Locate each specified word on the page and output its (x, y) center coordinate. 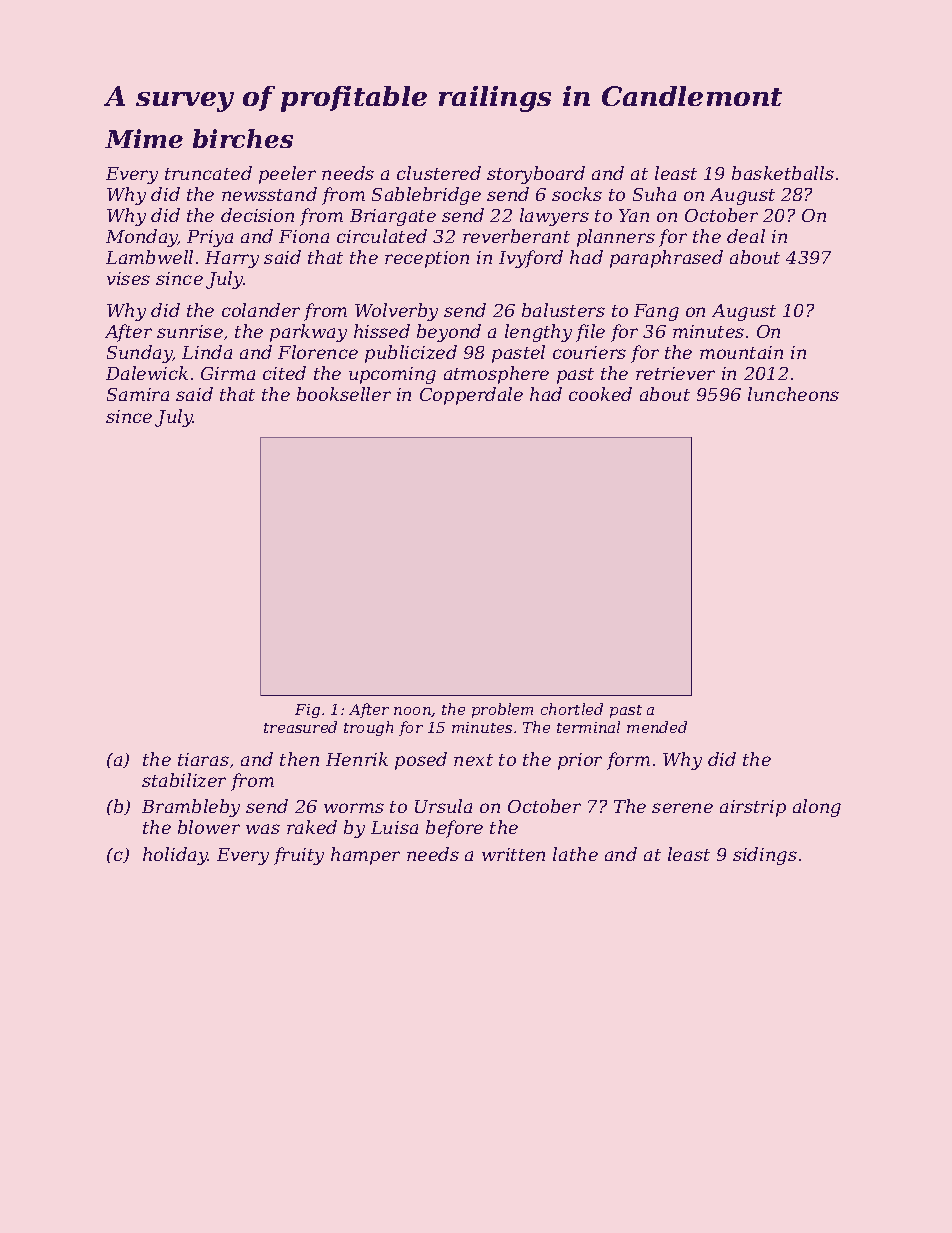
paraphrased (666, 259)
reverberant (516, 236)
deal (746, 236)
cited (284, 373)
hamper (365, 856)
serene (682, 808)
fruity (299, 856)
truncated (208, 173)
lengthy (538, 333)
